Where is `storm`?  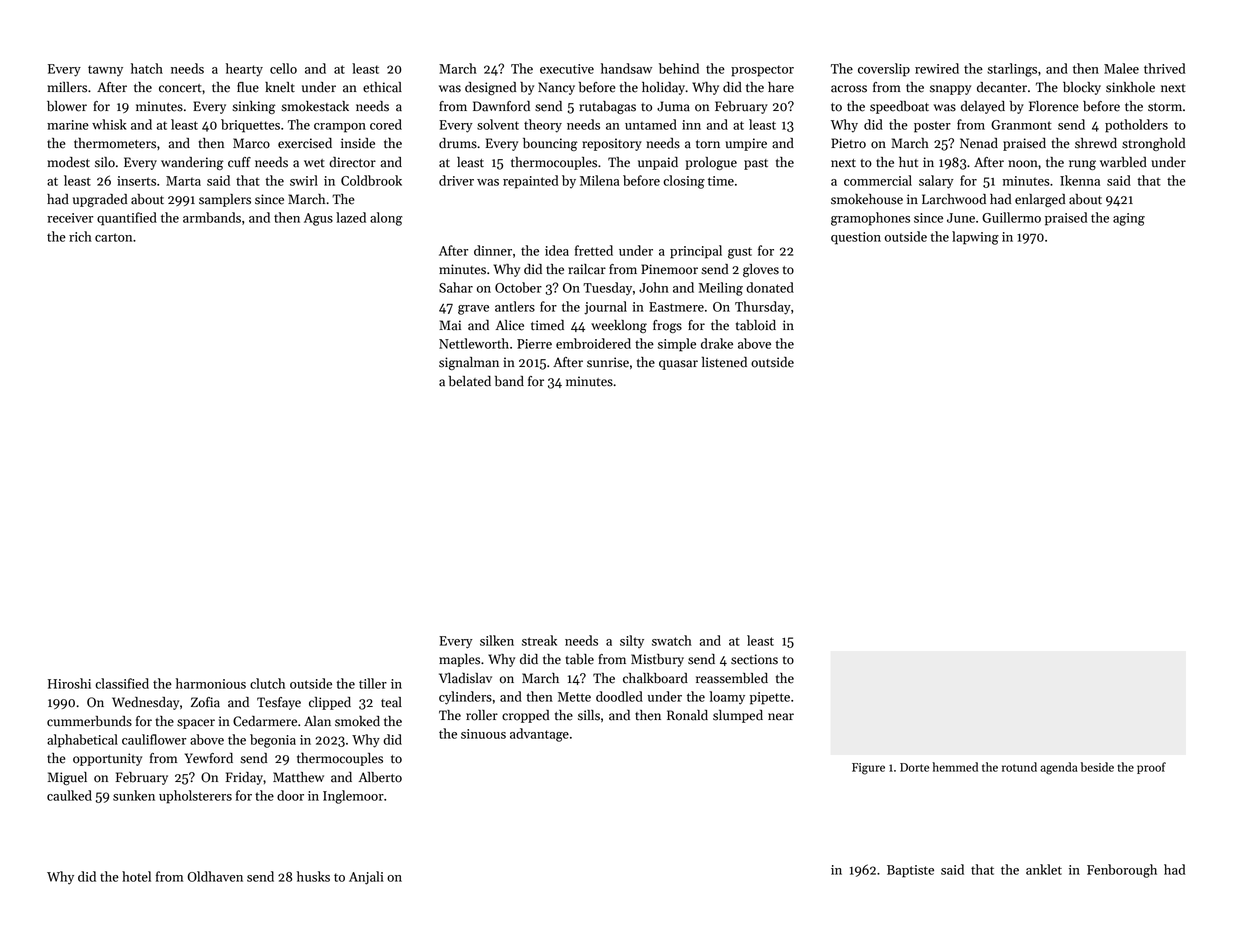 storm is located at coordinates (1165, 107).
